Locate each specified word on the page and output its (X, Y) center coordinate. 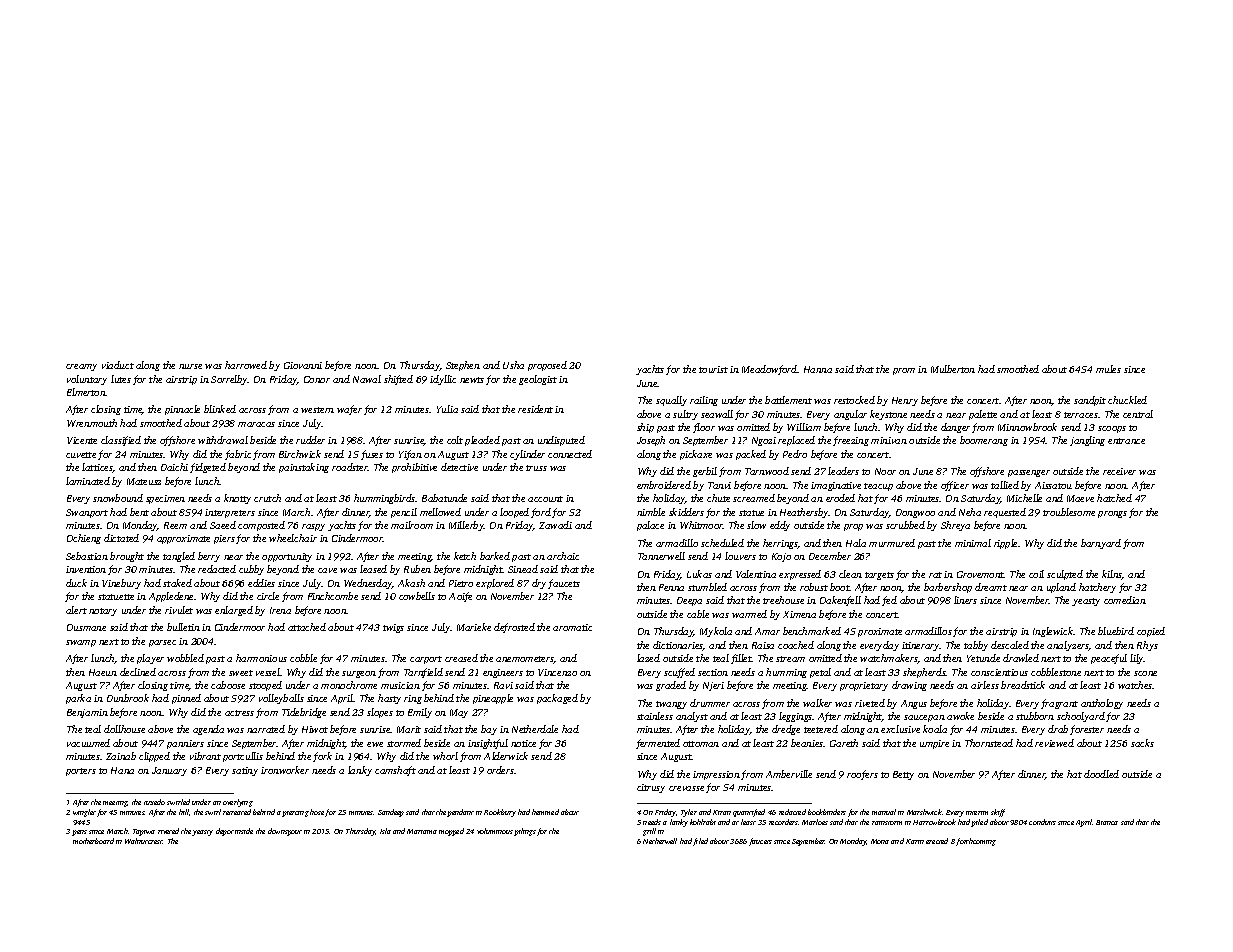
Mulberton (953, 369)
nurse (190, 366)
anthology (1102, 704)
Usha (513, 365)
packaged (557, 699)
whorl (445, 756)
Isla (385, 831)
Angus (914, 704)
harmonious (261, 658)
